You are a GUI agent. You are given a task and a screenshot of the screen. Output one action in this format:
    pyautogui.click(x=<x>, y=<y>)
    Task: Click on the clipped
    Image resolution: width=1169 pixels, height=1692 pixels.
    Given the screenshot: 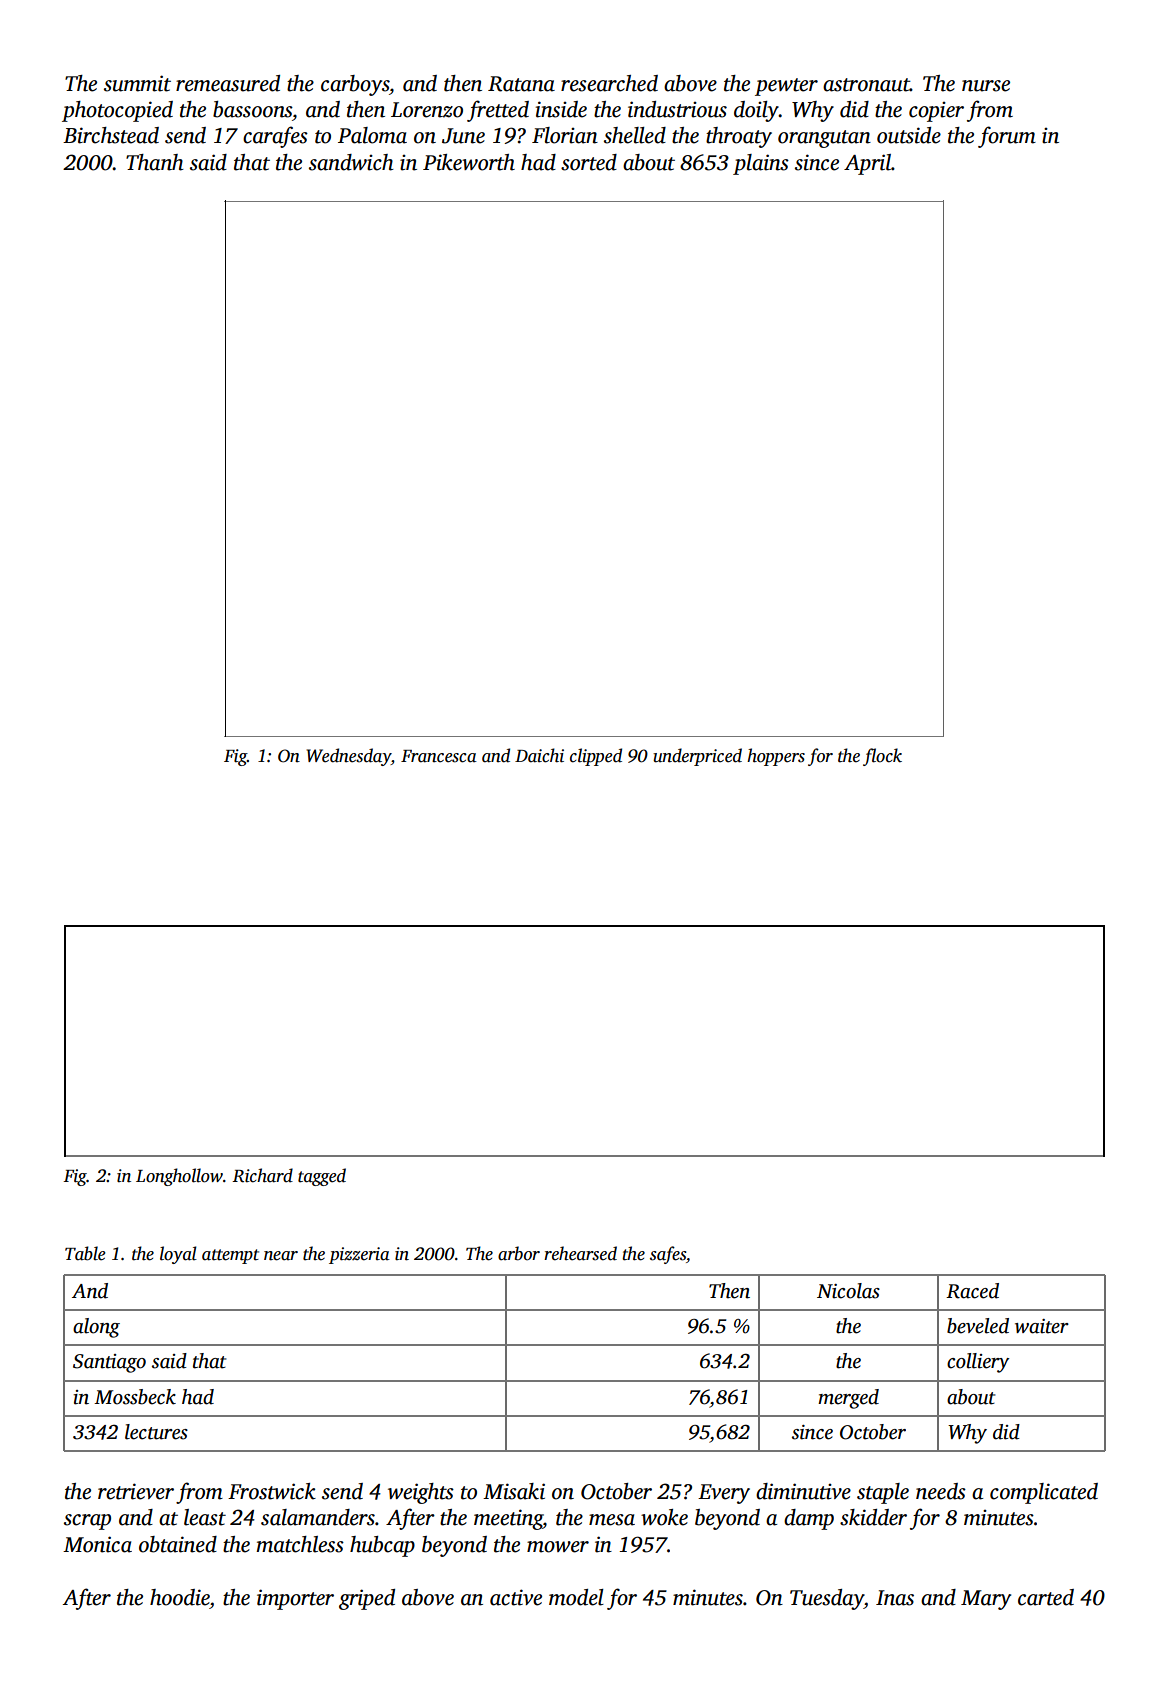 What is the action you would take?
    pyautogui.click(x=596, y=757)
